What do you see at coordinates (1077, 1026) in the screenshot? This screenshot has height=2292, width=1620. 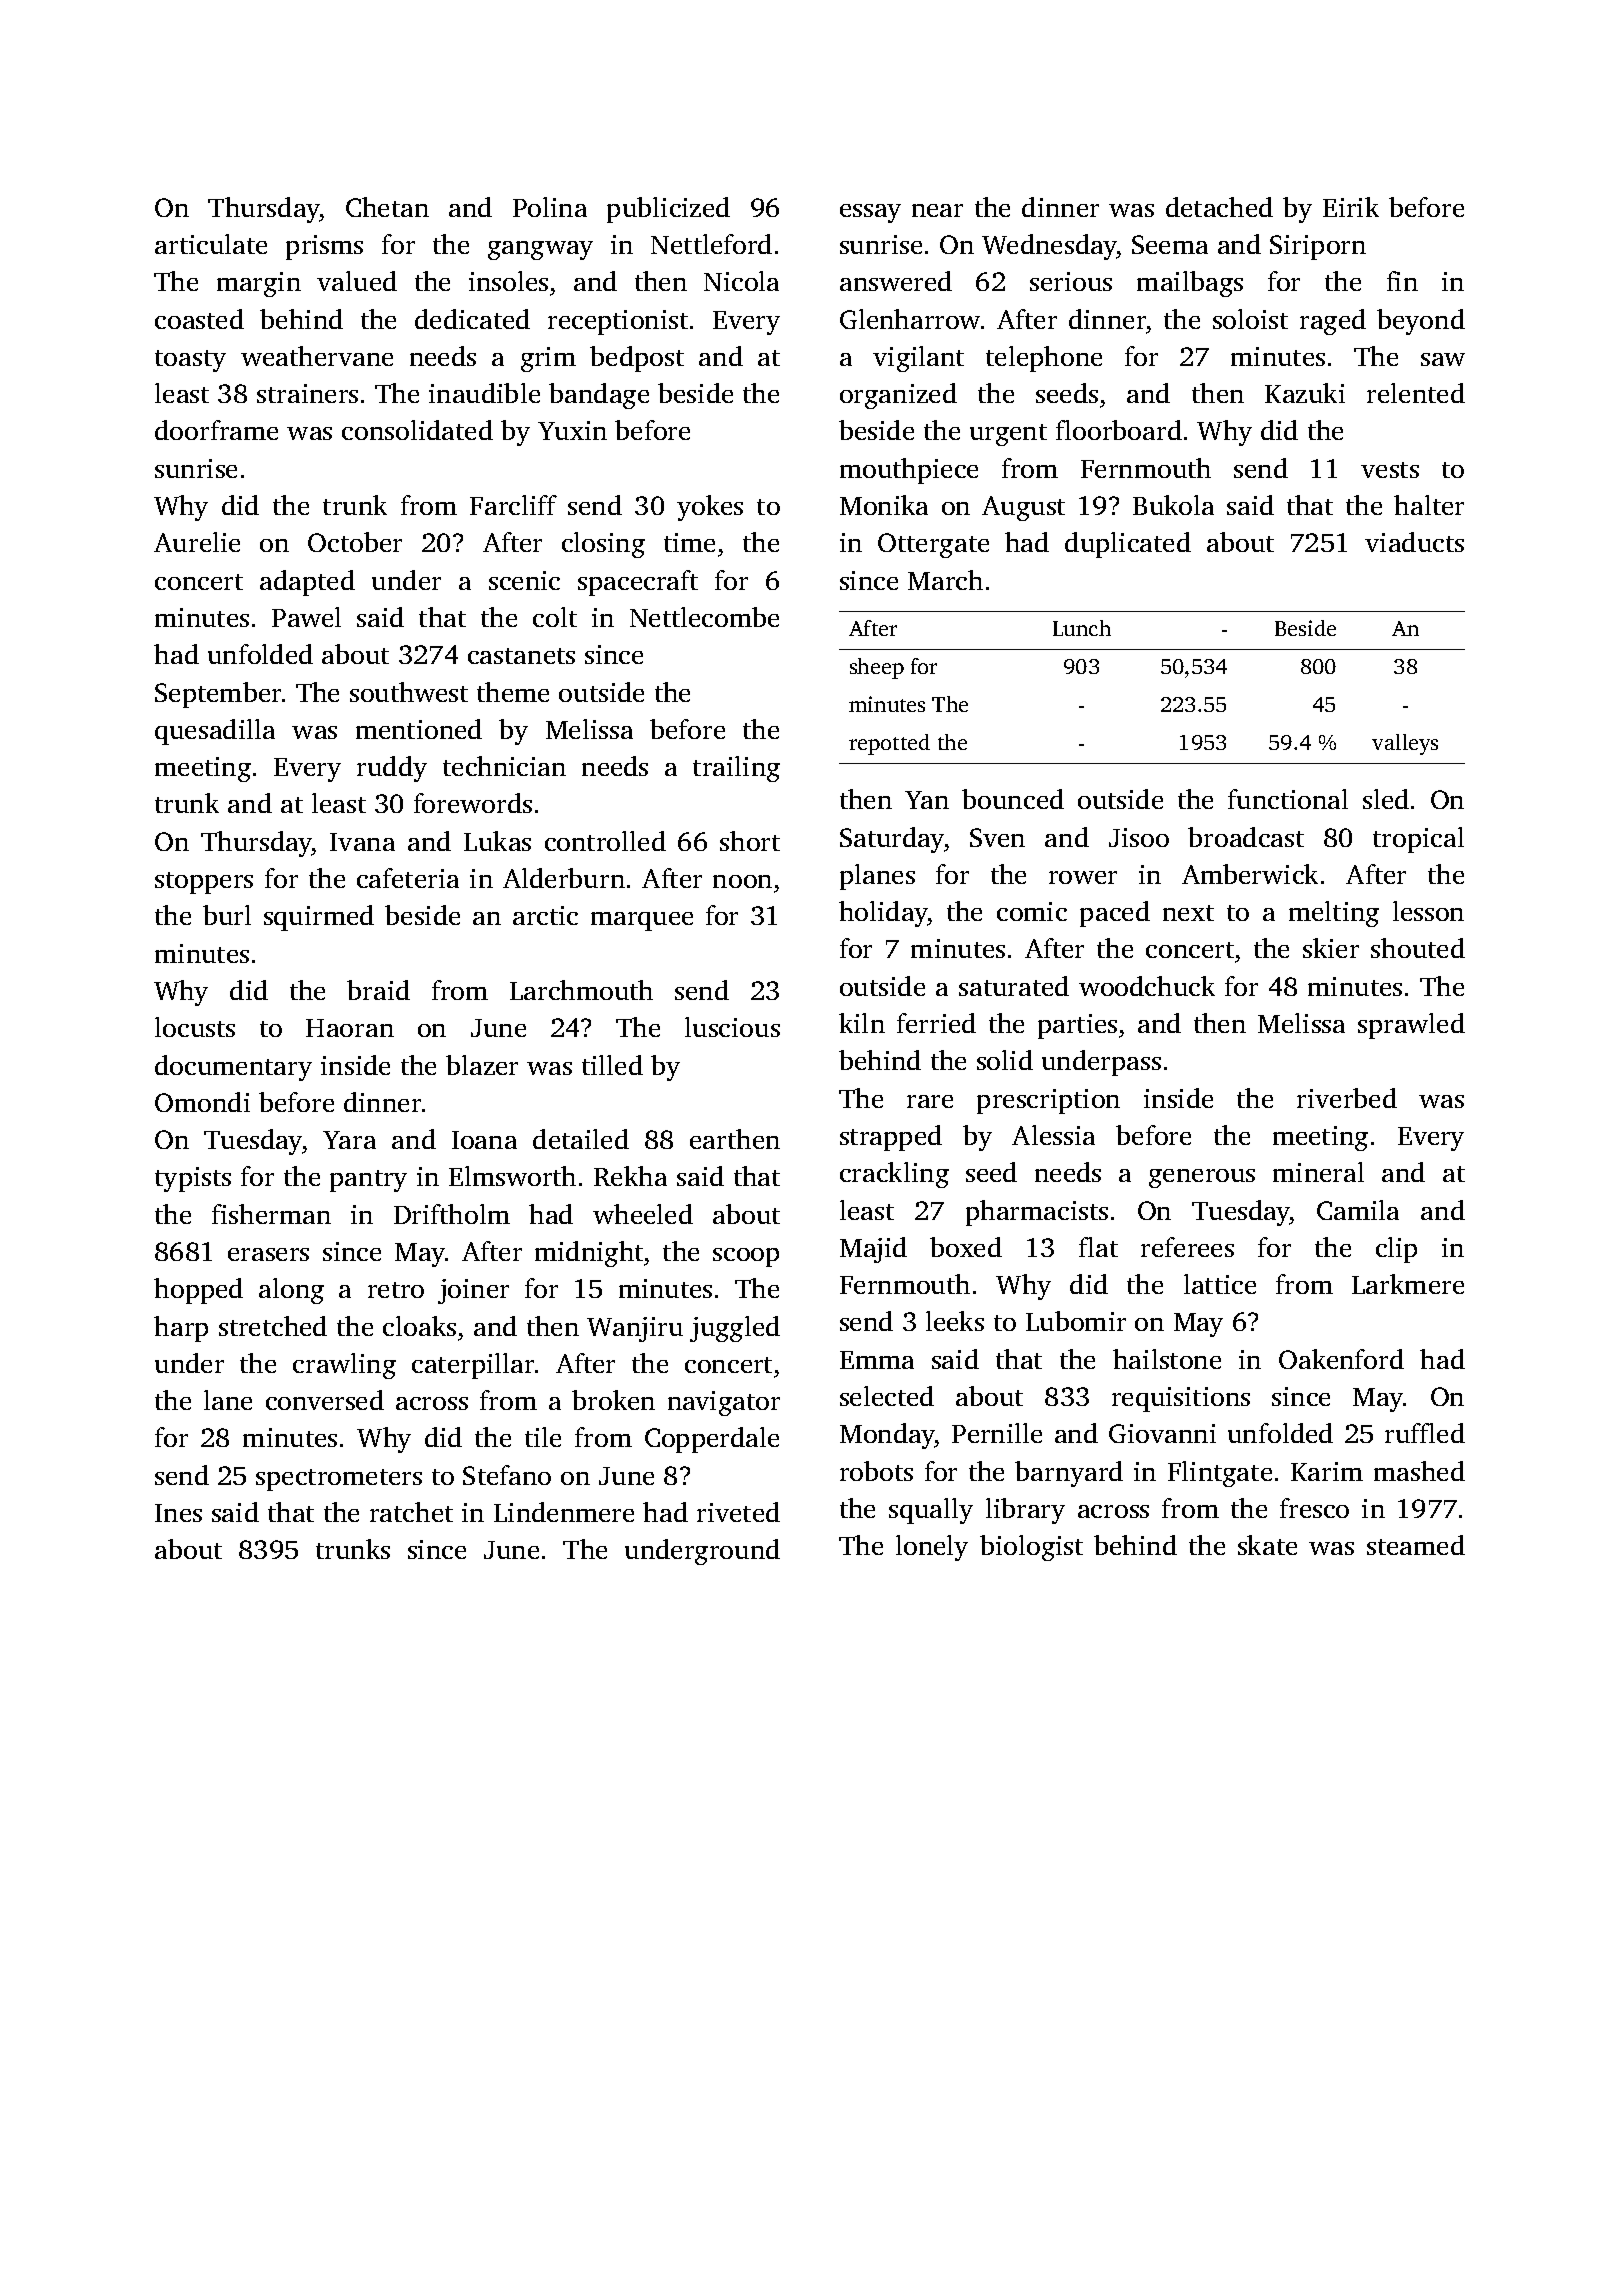 I see `parties` at bounding box center [1077, 1026].
